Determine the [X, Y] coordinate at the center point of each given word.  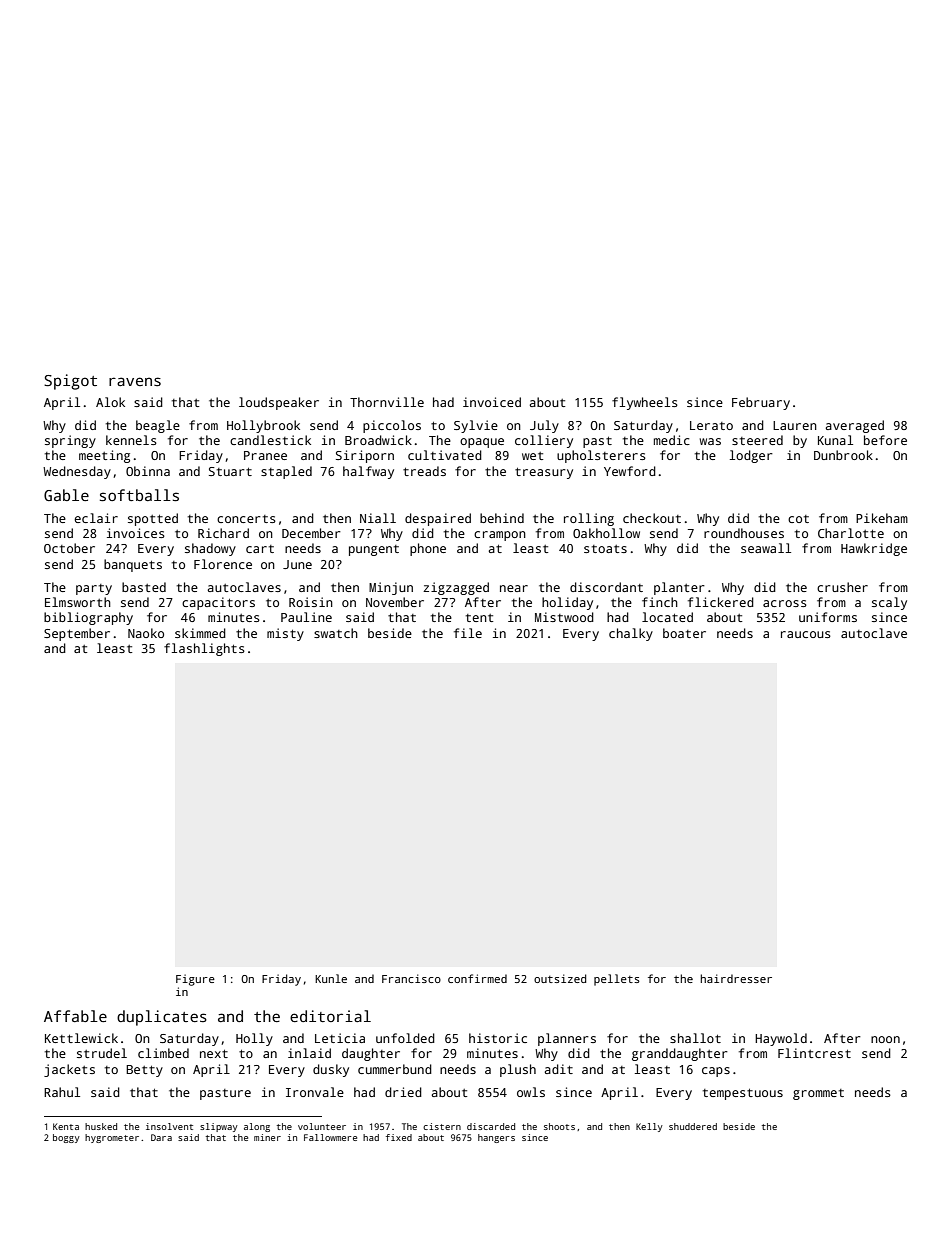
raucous [806, 634]
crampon [500, 536]
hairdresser [736, 978]
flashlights [204, 649]
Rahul [62, 1092]
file [468, 633]
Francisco [411, 978]
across [785, 603]
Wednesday [77, 472]
